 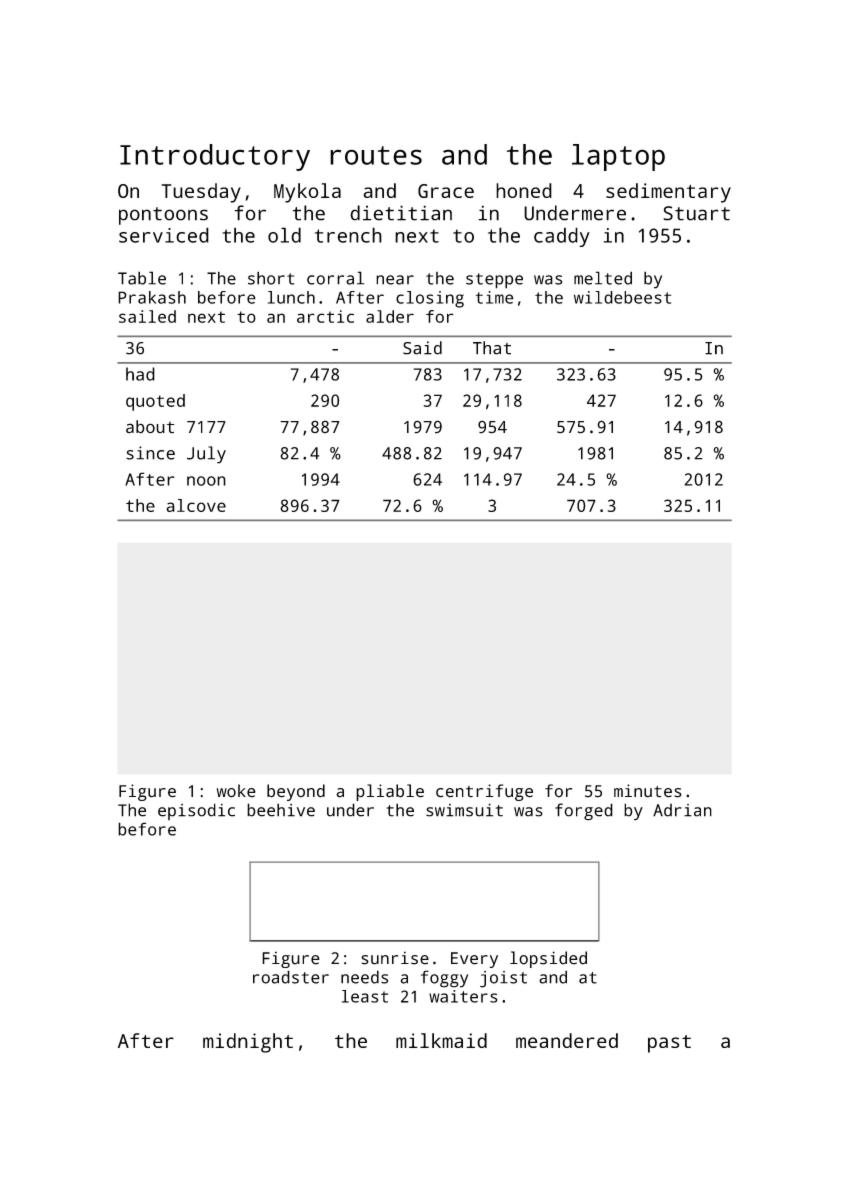 What do you see at coordinates (696, 213) in the image?
I see `Stuart` at bounding box center [696, 213].
